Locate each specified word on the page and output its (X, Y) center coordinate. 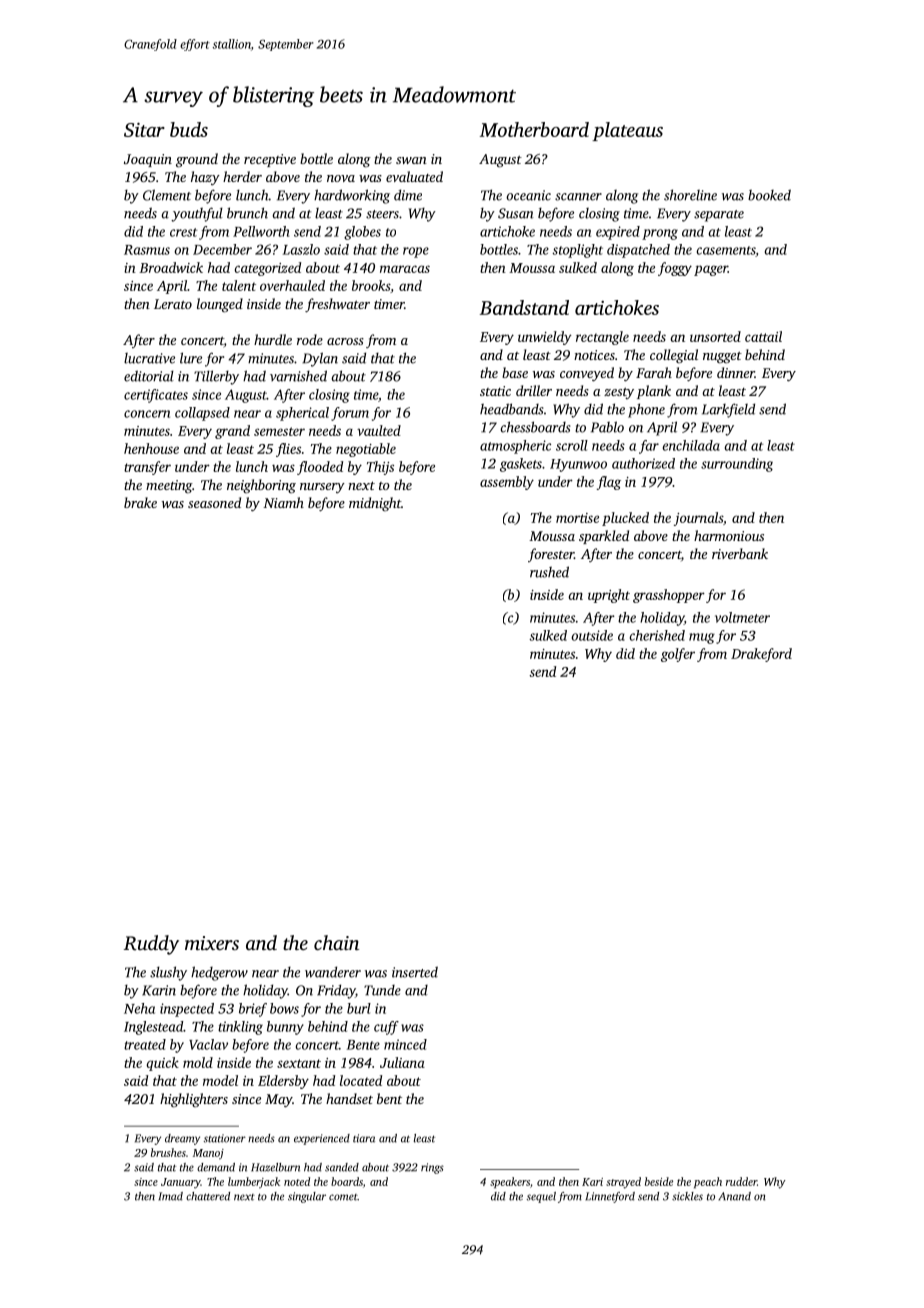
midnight (375, 504)
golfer (678, 655)
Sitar (144, 130)
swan (411, 160)
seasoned (214, 502)
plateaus (627, 131)
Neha (139, 1008)
